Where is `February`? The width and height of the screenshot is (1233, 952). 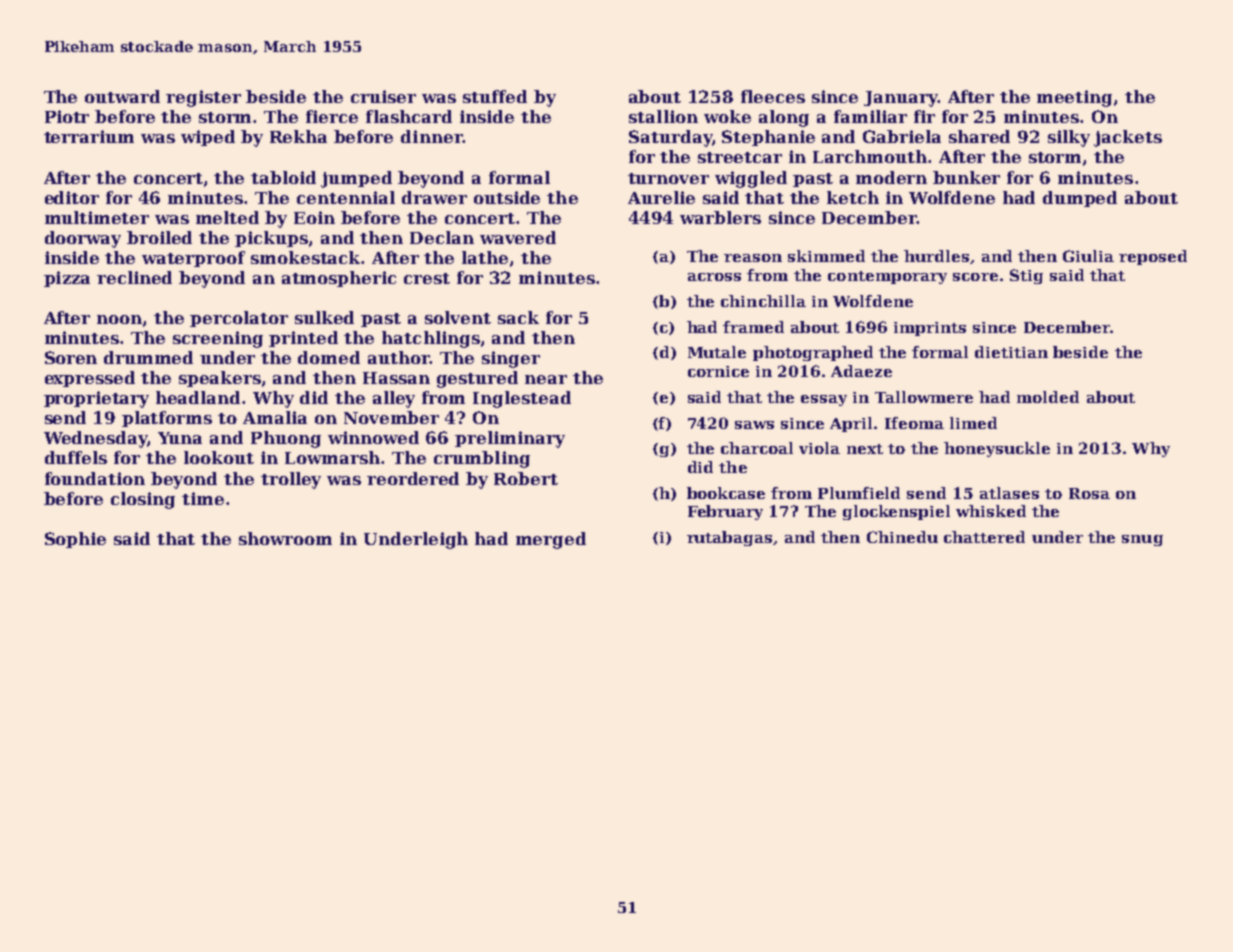 February is located at coordinates (725, 512).
